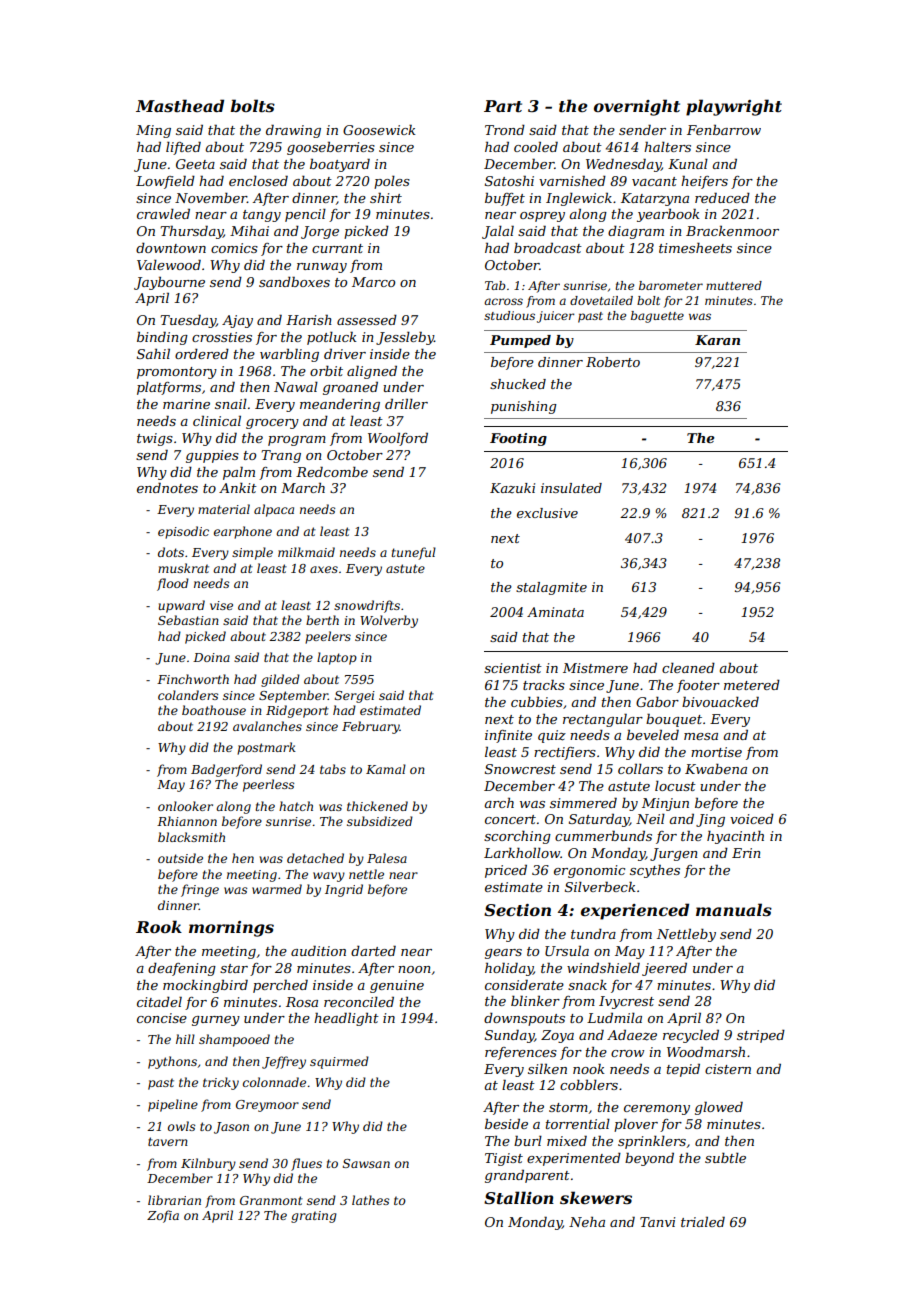 Image resolution: width=924 pixels, height=1314 pixels. Describe the element at coordinates (717, 340) in the screenshot. I see `Karan` at that location.
